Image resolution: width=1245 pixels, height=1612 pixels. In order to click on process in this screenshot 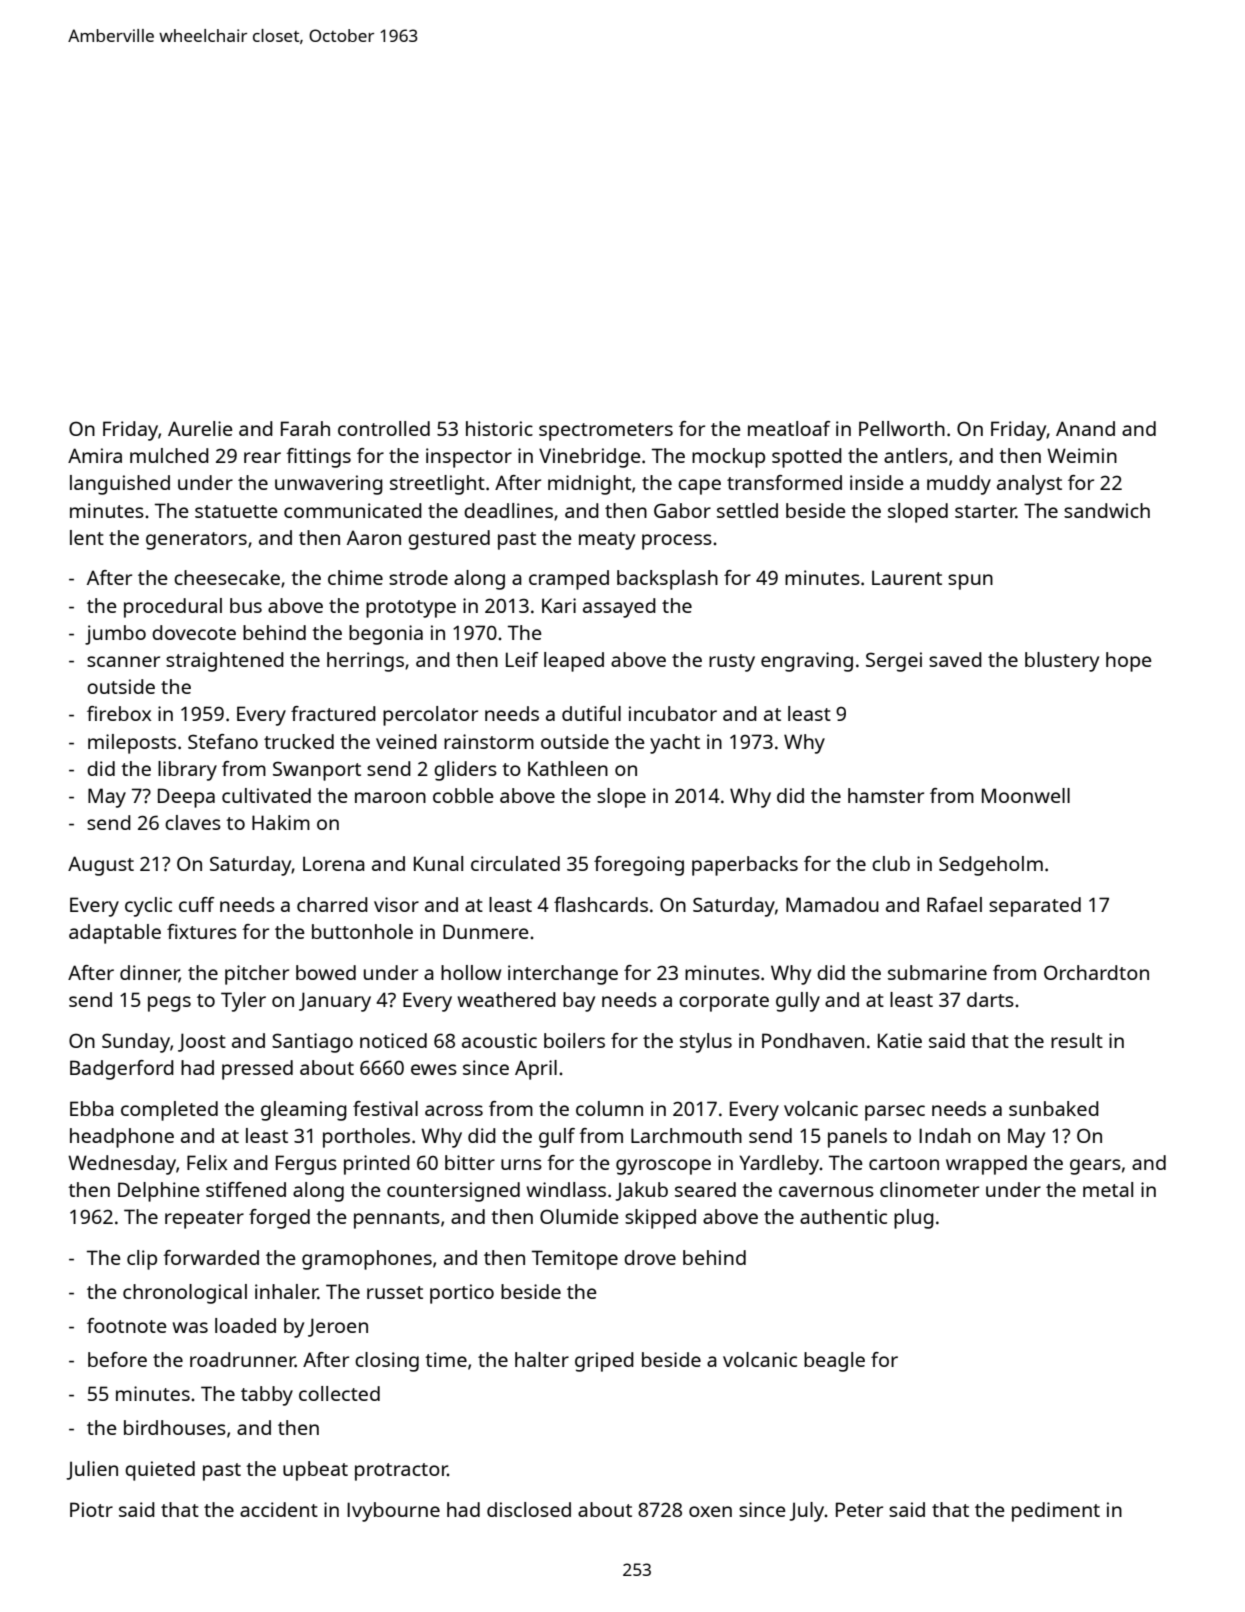, I will do `click(677, 542)`.
